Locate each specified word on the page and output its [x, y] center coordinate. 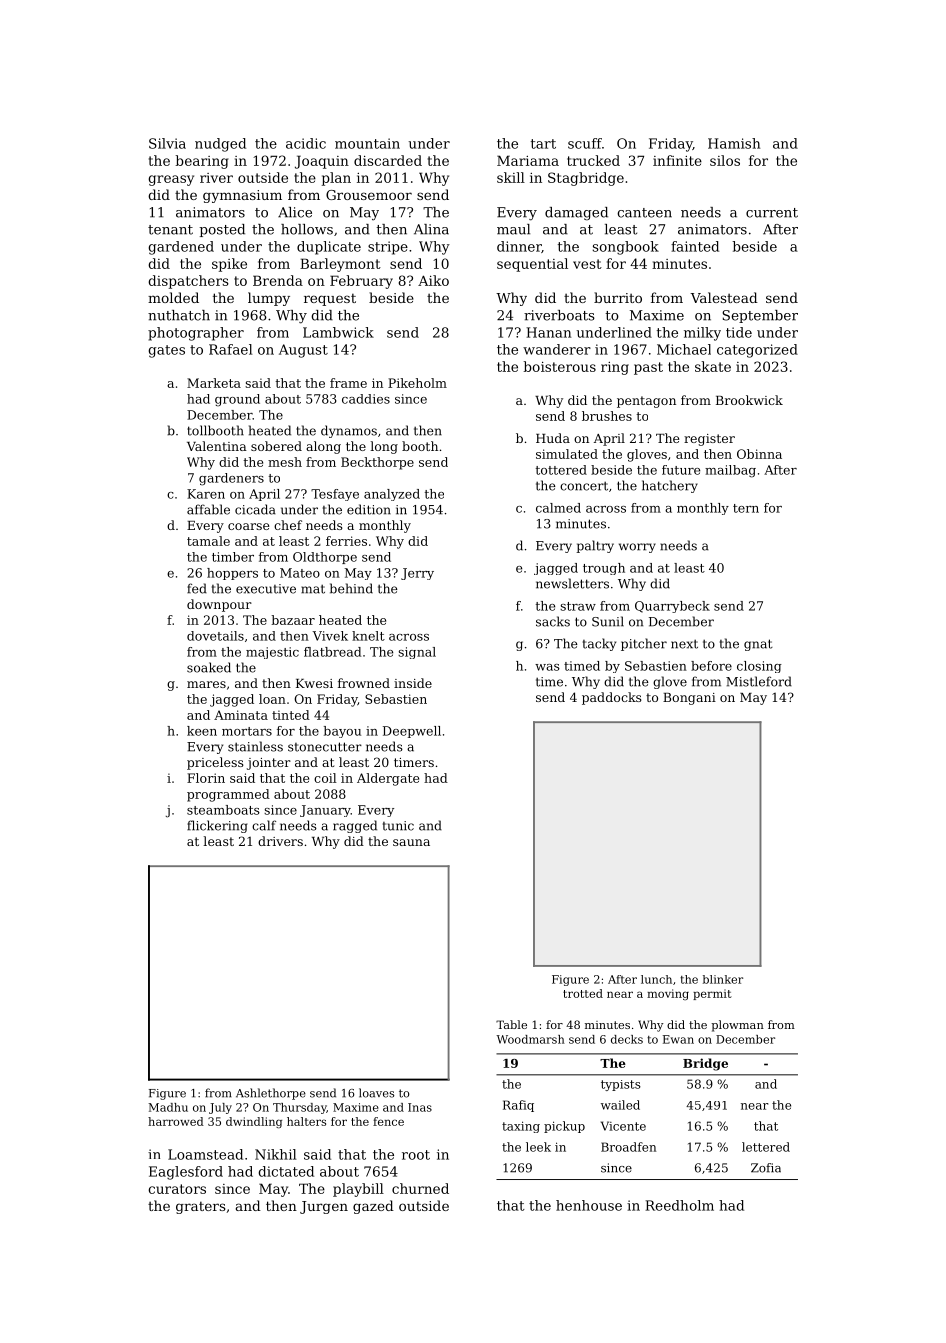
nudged [220, 145]
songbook [626, 248]
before [711, 666]
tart [543, 144]
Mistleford [759, 681]
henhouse [589, 1205]
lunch [656, 979]
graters [200, 1207]
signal [417, 653]
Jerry [417, 574]
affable [208, 509]
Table [511, 1024]
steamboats [223, 810]
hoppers [232, 574]
